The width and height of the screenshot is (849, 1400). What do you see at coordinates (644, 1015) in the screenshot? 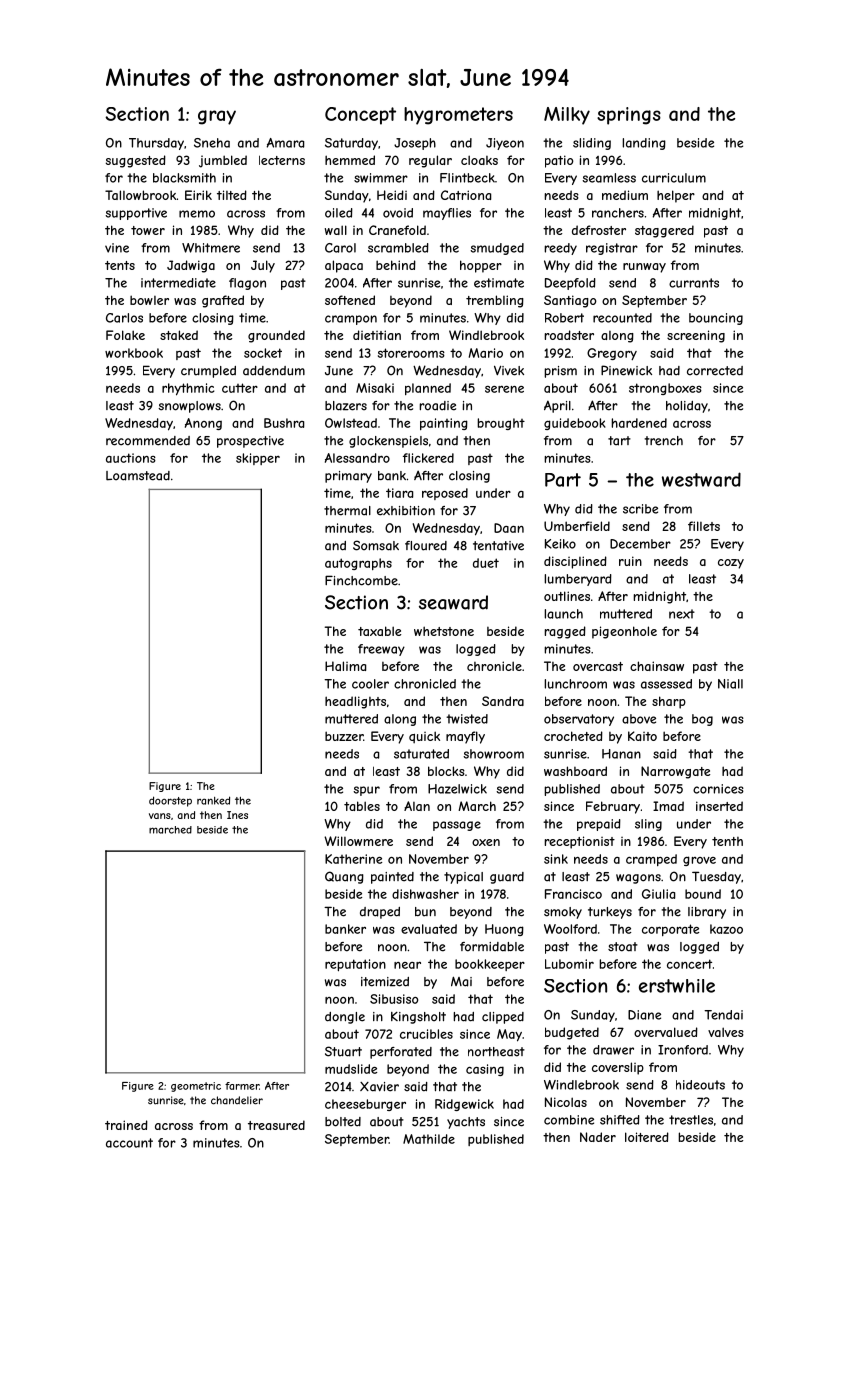
I see `Diane` at bounding box center [644, 1015].
